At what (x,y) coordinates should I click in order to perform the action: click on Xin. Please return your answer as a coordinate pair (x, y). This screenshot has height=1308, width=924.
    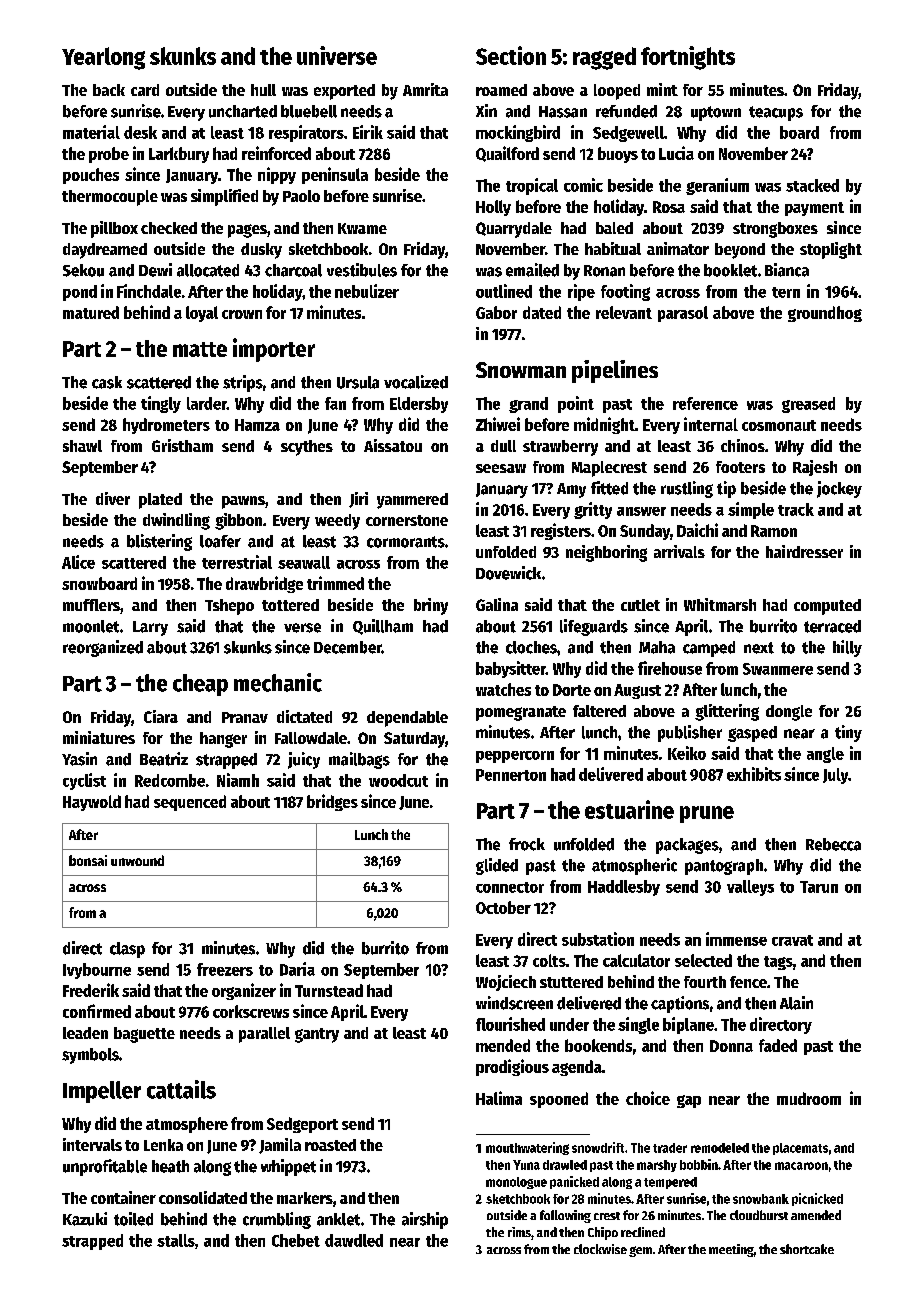
    Looking at the image, I should click on (486, 110).
